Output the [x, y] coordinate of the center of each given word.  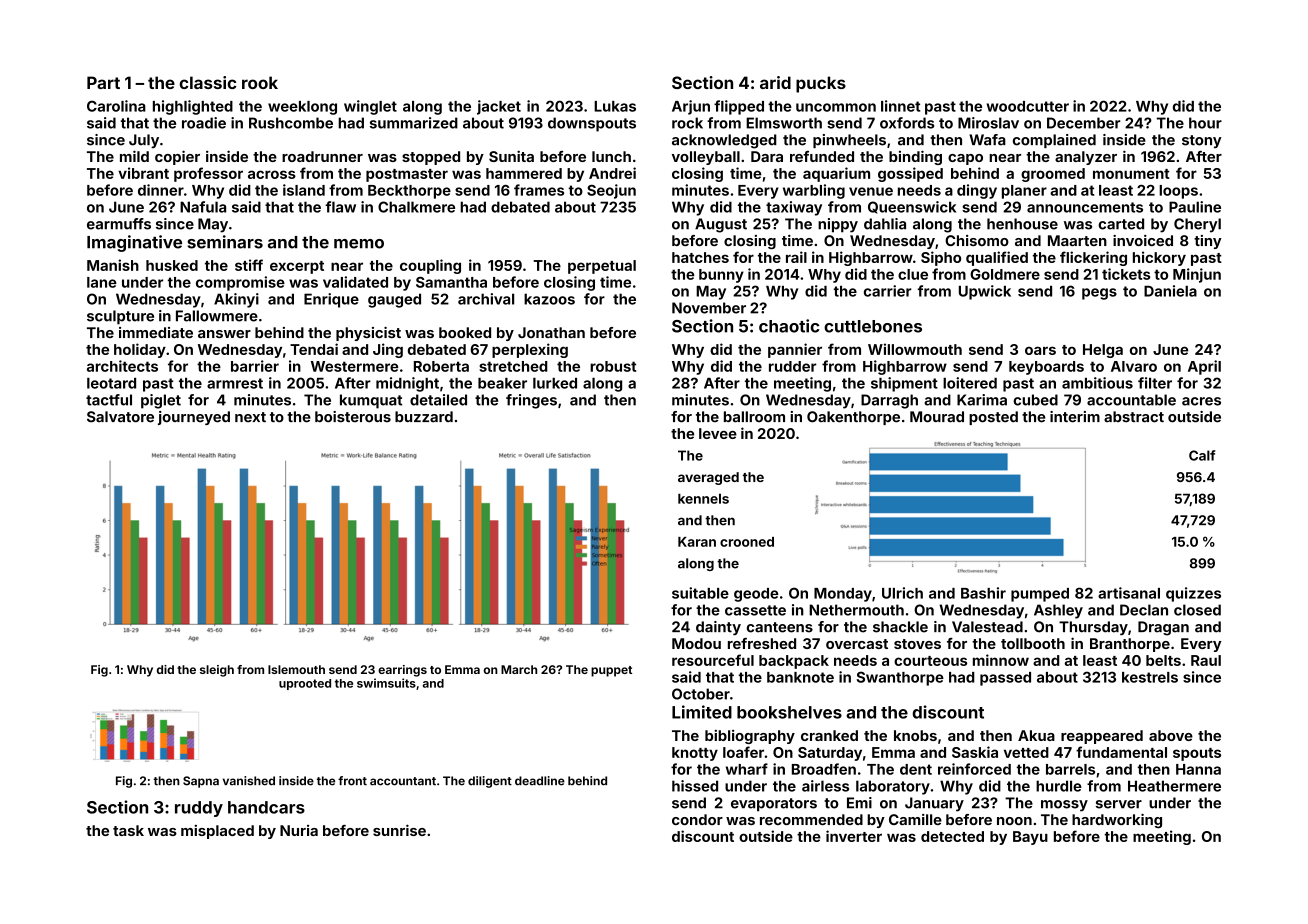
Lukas [615, 106]
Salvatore [120, 417]
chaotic [789, 326]
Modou [696, 643]
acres [1201, 401]
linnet [900, 106]
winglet [370, 107]
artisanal [1129, 593]
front [352, 781]
